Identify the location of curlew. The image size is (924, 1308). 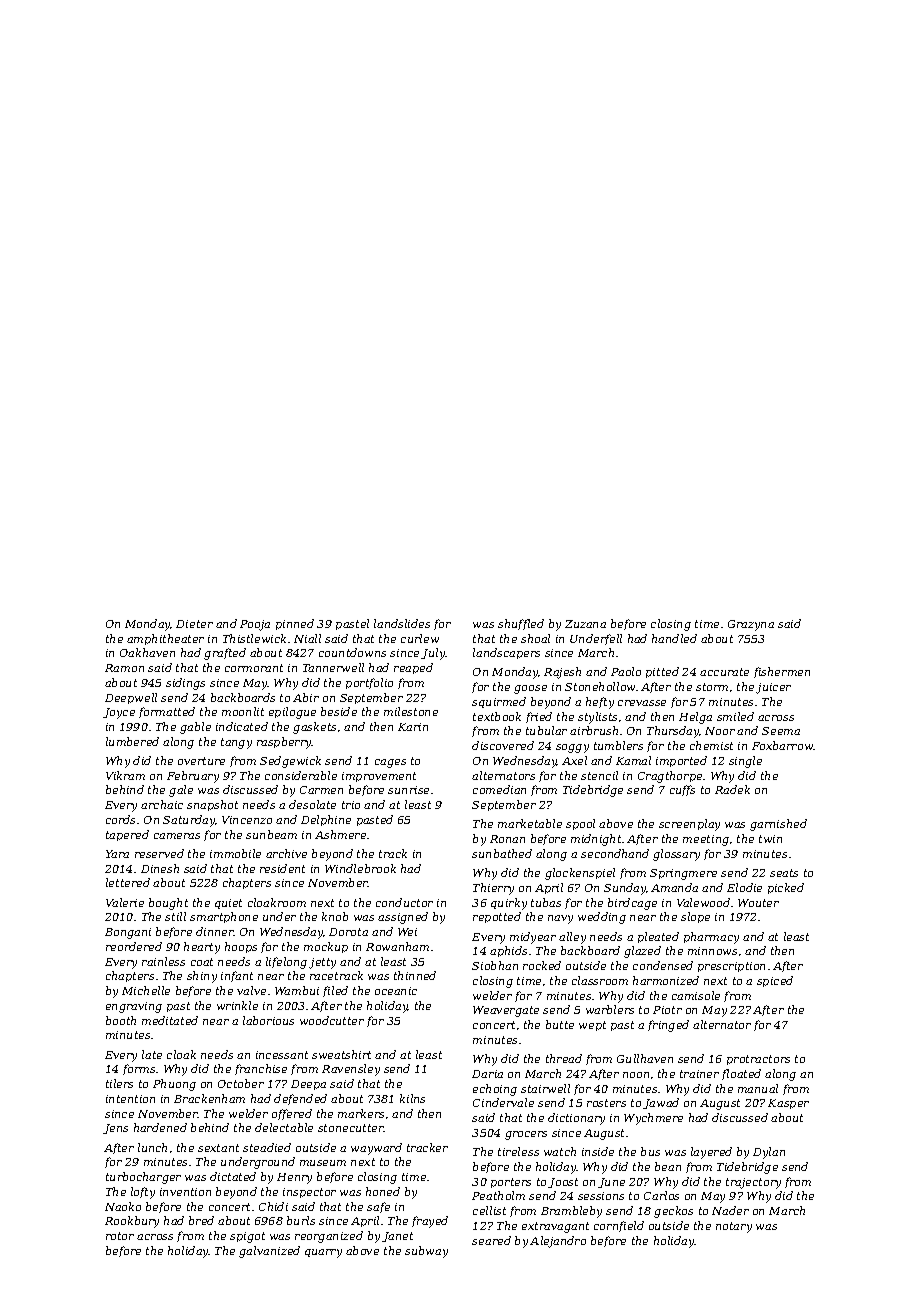
(420, 638).
